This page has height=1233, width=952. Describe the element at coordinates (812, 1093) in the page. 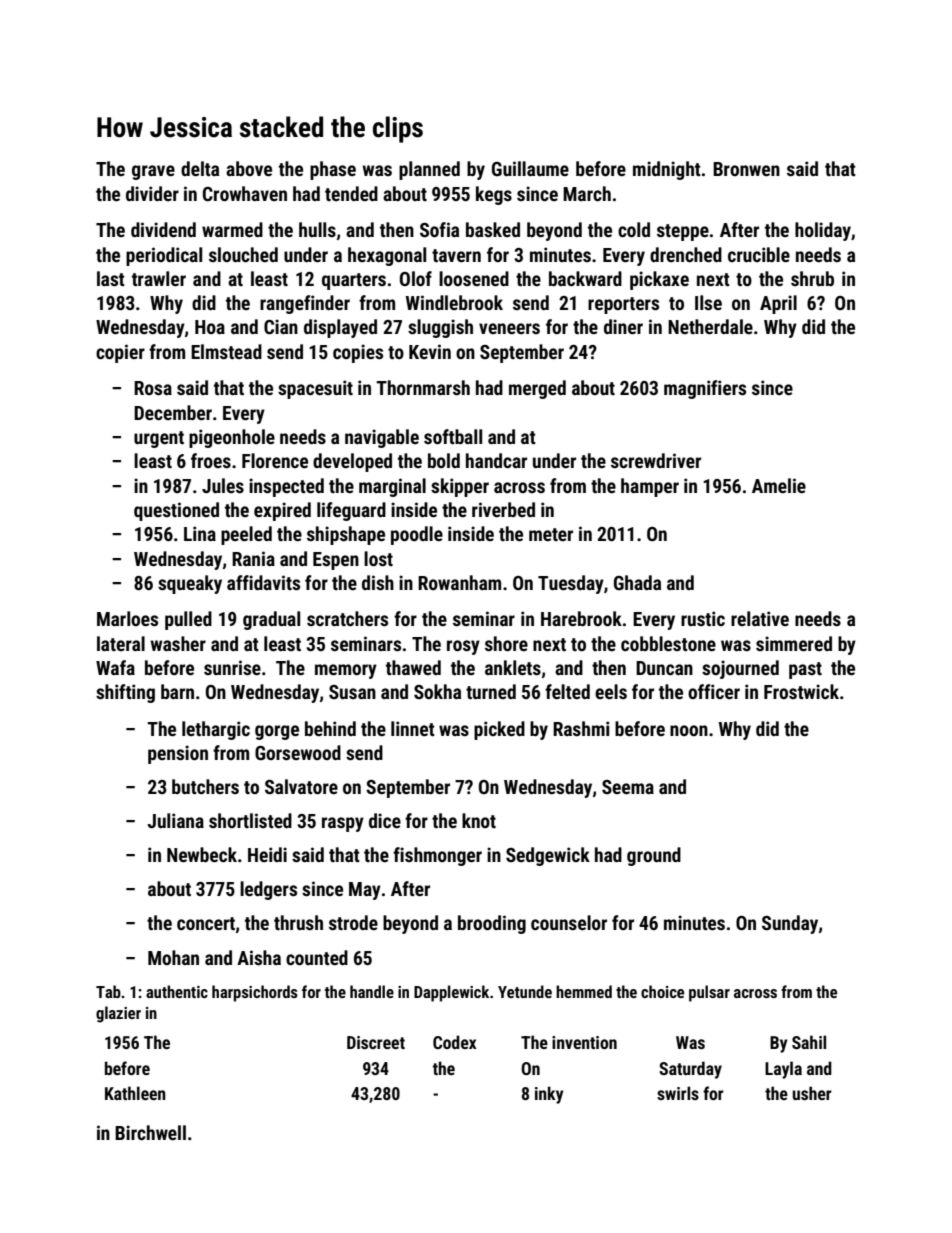

I see `usher` at that location.
